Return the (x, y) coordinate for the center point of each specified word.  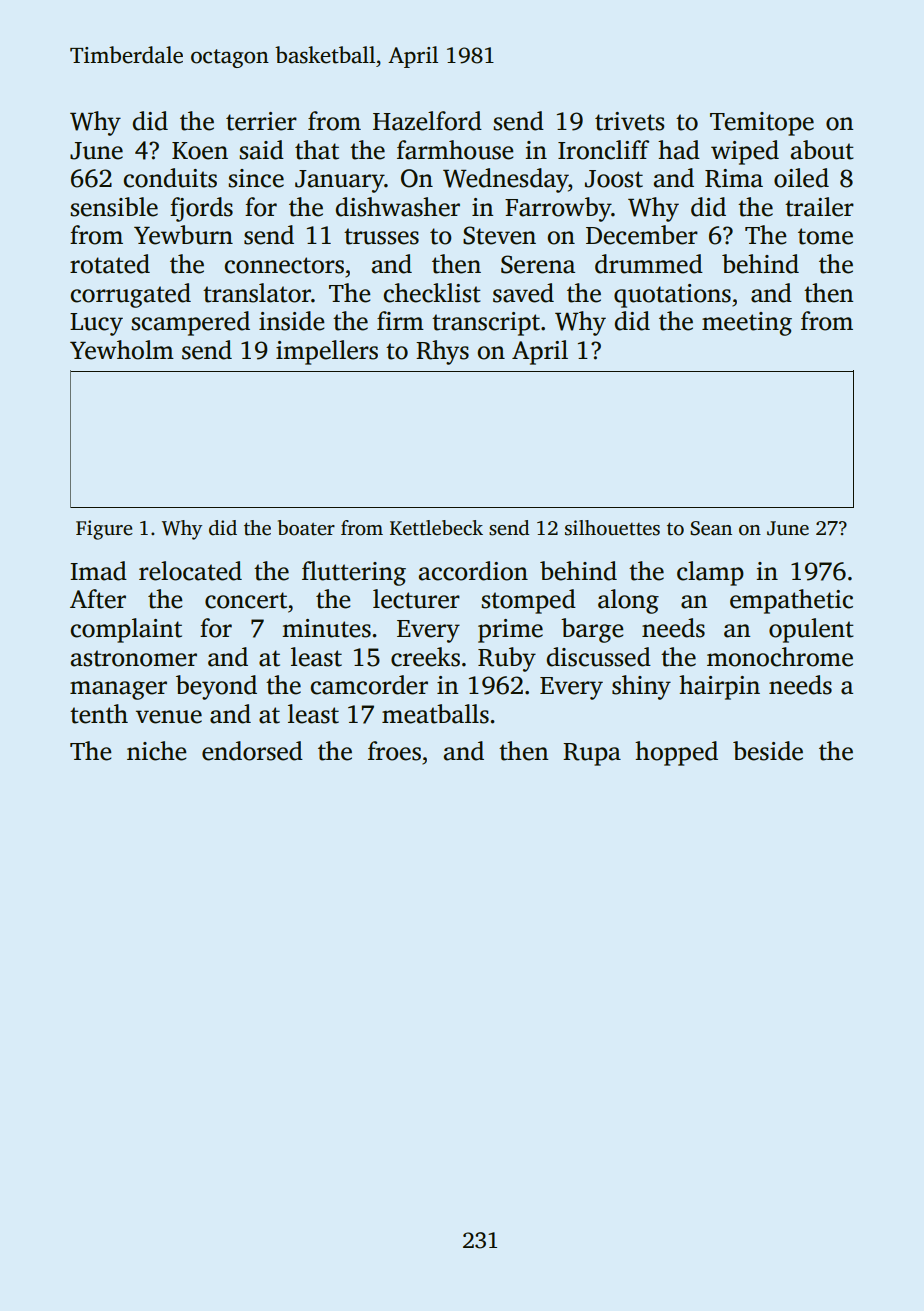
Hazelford (427, 121)
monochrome (780, 657)
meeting (747, 324)
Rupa (592, 754)
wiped (745, 152)
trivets (629, 121)
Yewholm (122, 350)
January (339, 181)
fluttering (354, 573)
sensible (114, 207)
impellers (327, 352)
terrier (261, 121)
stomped (528, 601)
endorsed (252, 751)
